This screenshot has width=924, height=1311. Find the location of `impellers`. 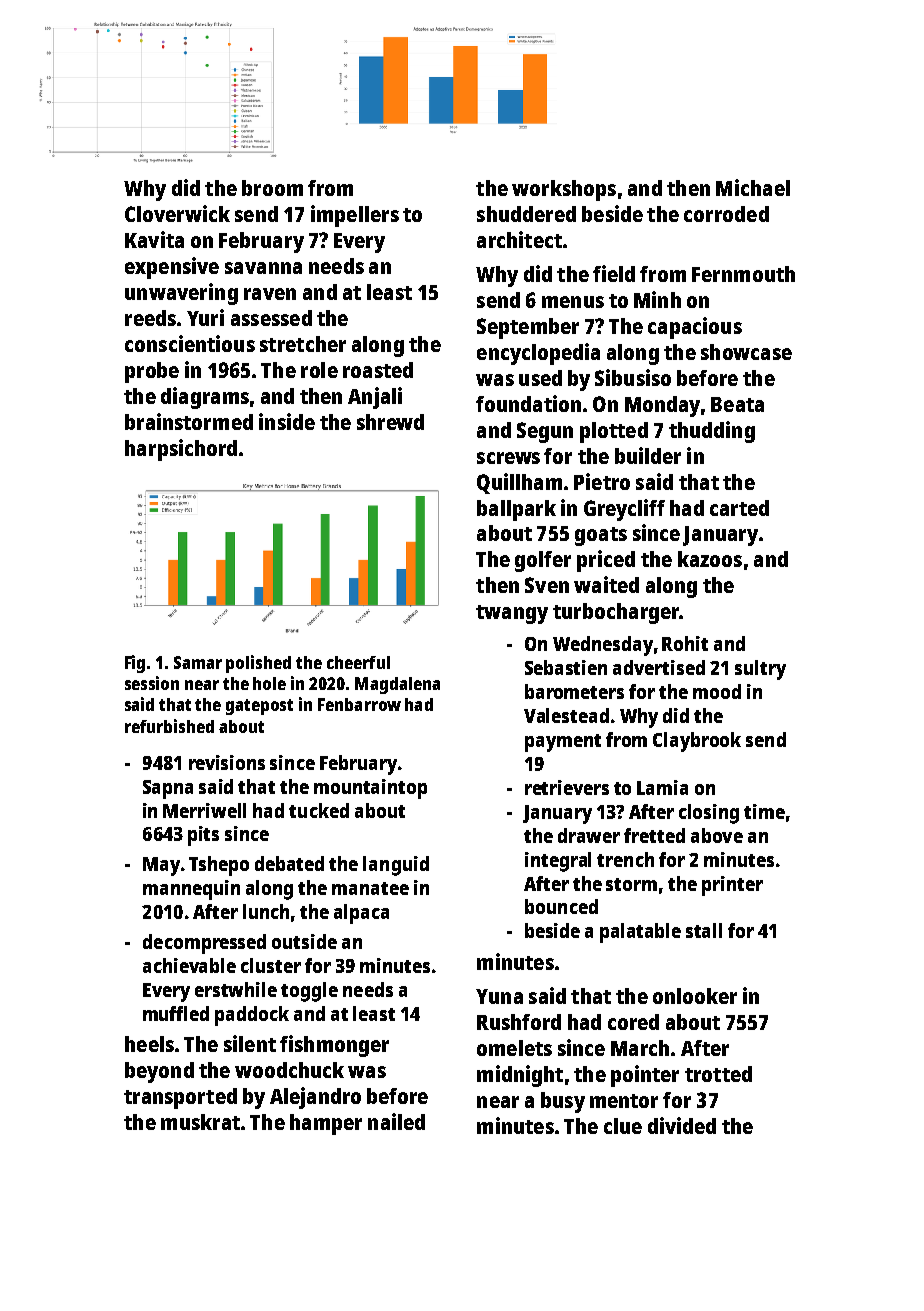

impellers is located at coordinates (355, 216).
